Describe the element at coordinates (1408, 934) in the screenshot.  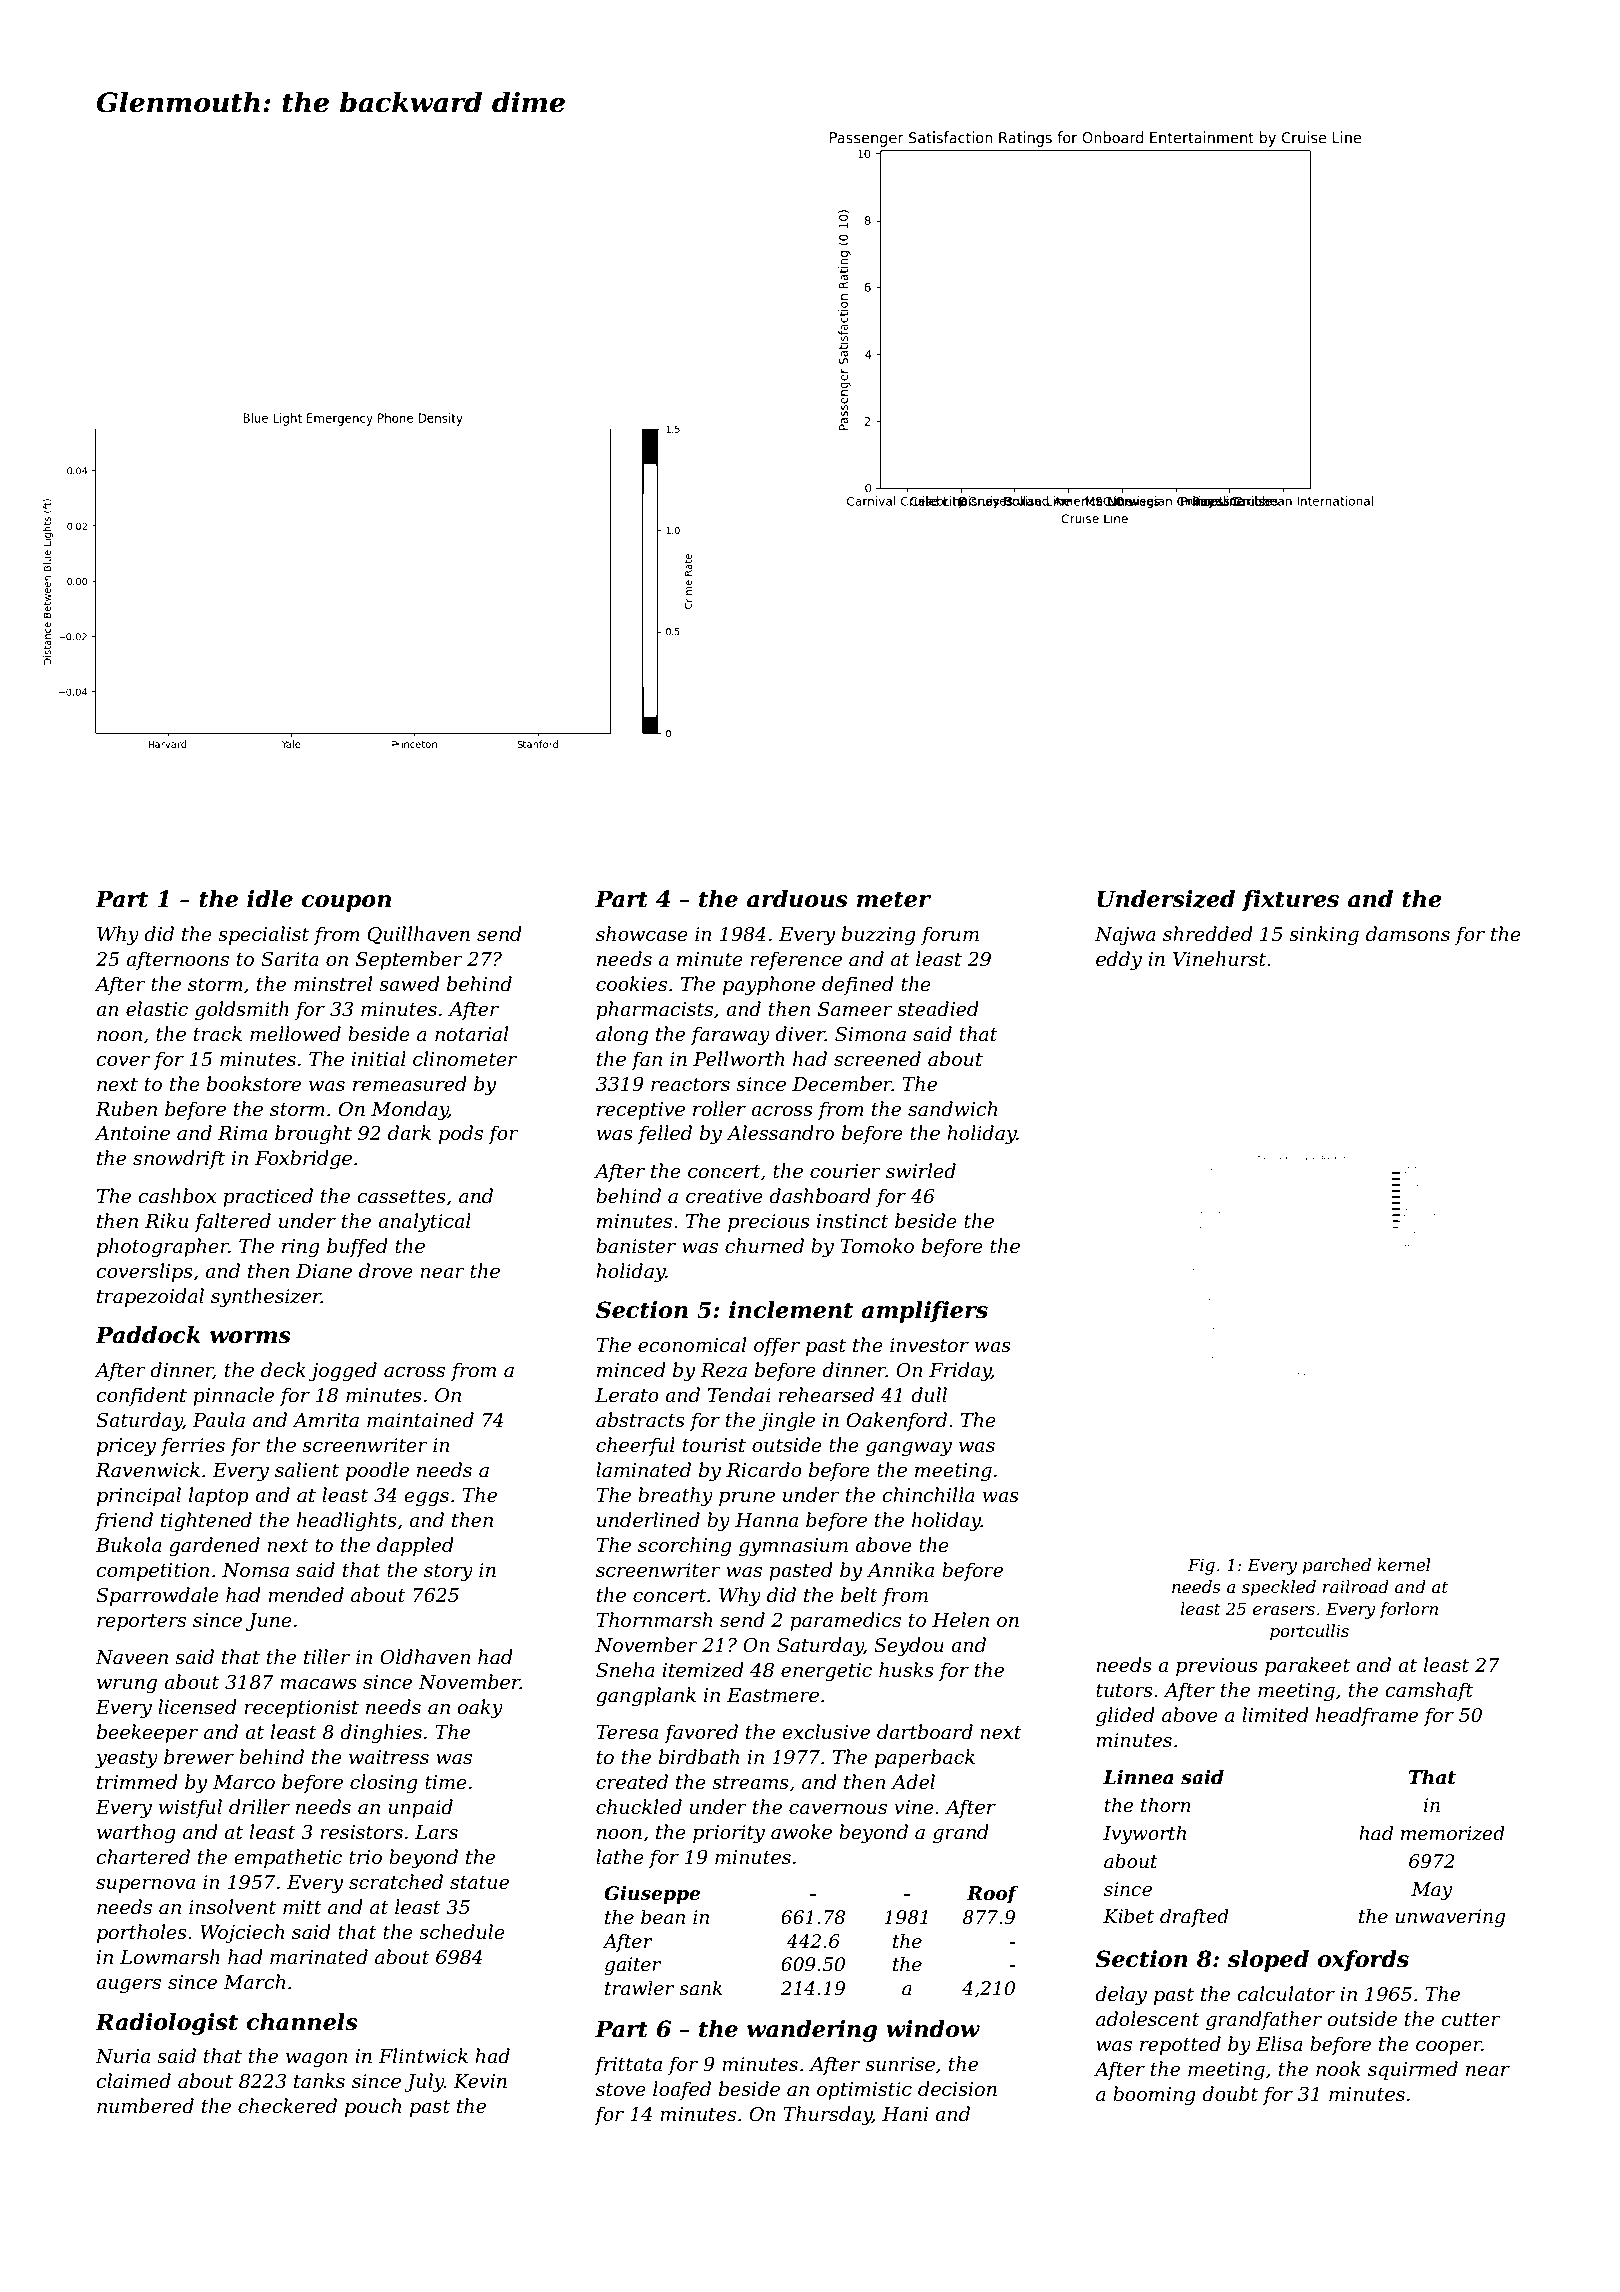
I see `damsons` at that location.
